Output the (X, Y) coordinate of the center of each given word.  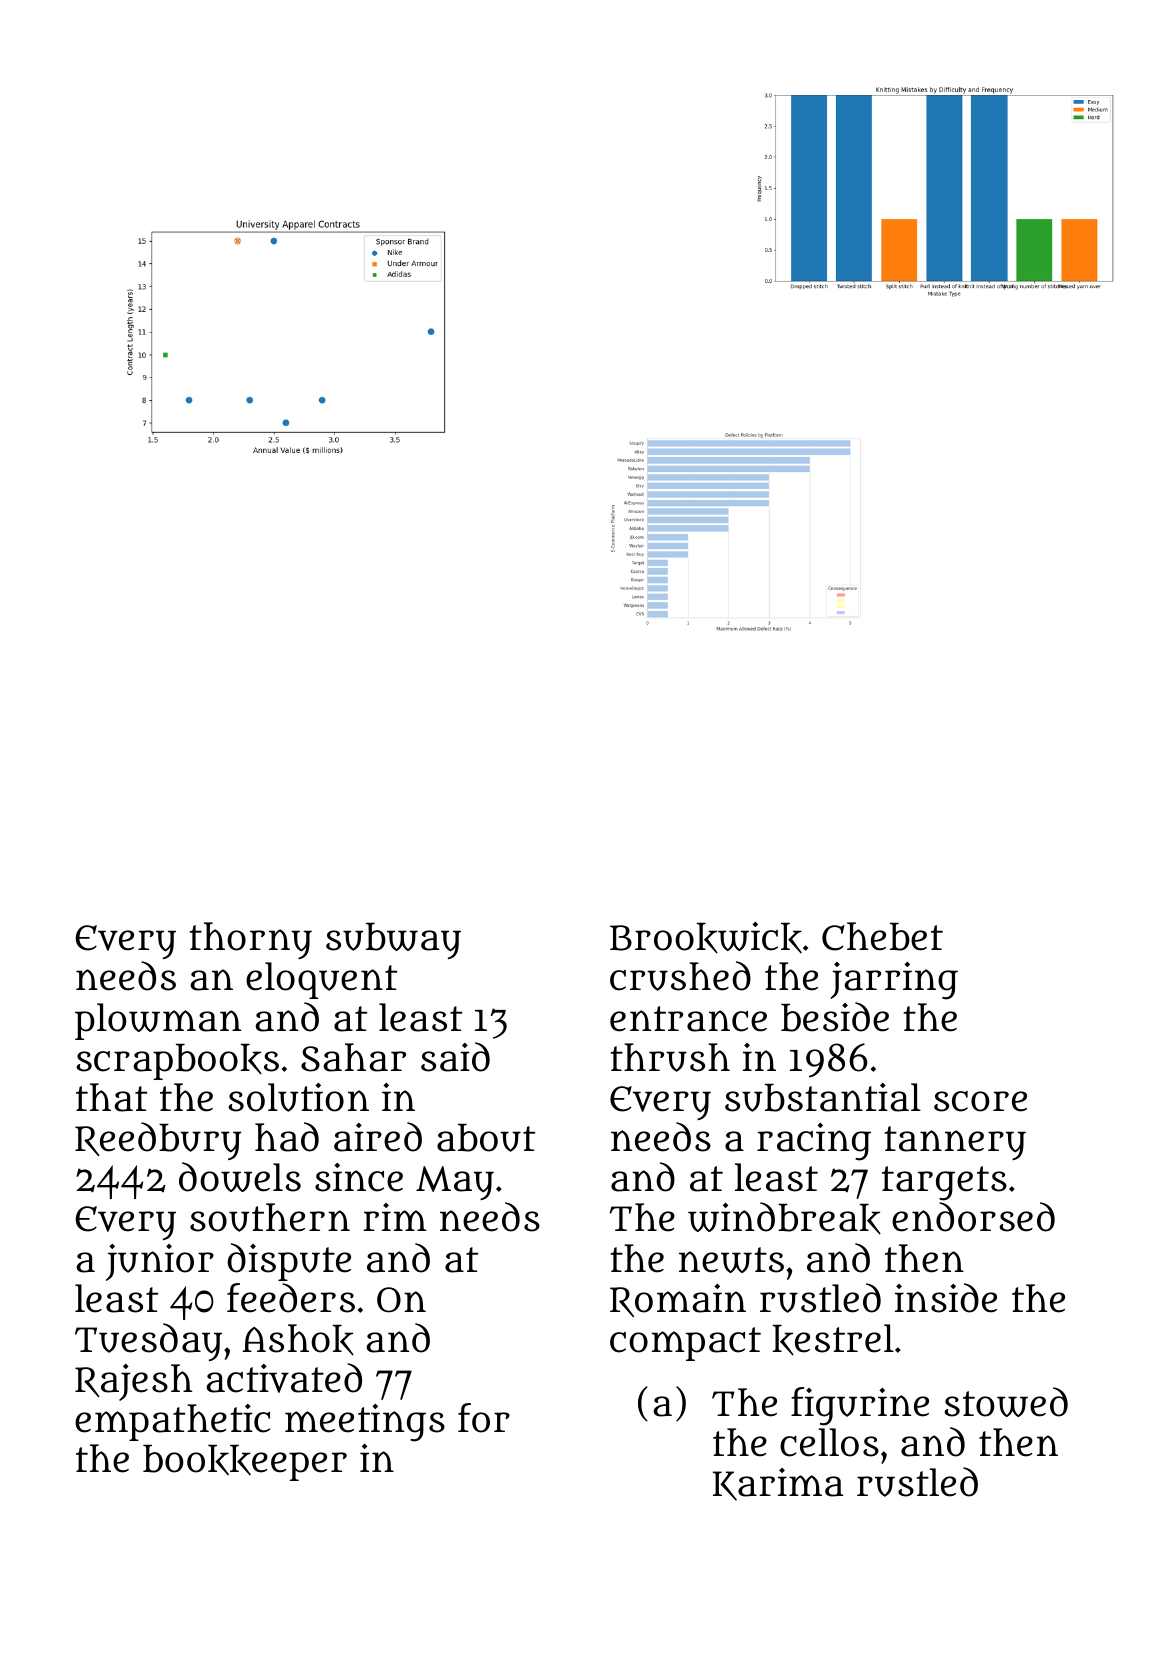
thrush (670, 1057)
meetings (365, 1423)
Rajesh (133, 1382)
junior (160, 1262)
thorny (250, 940)
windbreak (784, 1218)
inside (946, 1298)
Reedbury (158, 1141)
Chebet (882, 936)
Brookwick (706, 938)
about (486, 1137)
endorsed (973, 1217)
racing (814, 1142)
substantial (823, 1097)
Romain (678, 1300)
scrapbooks (177, 1061)
